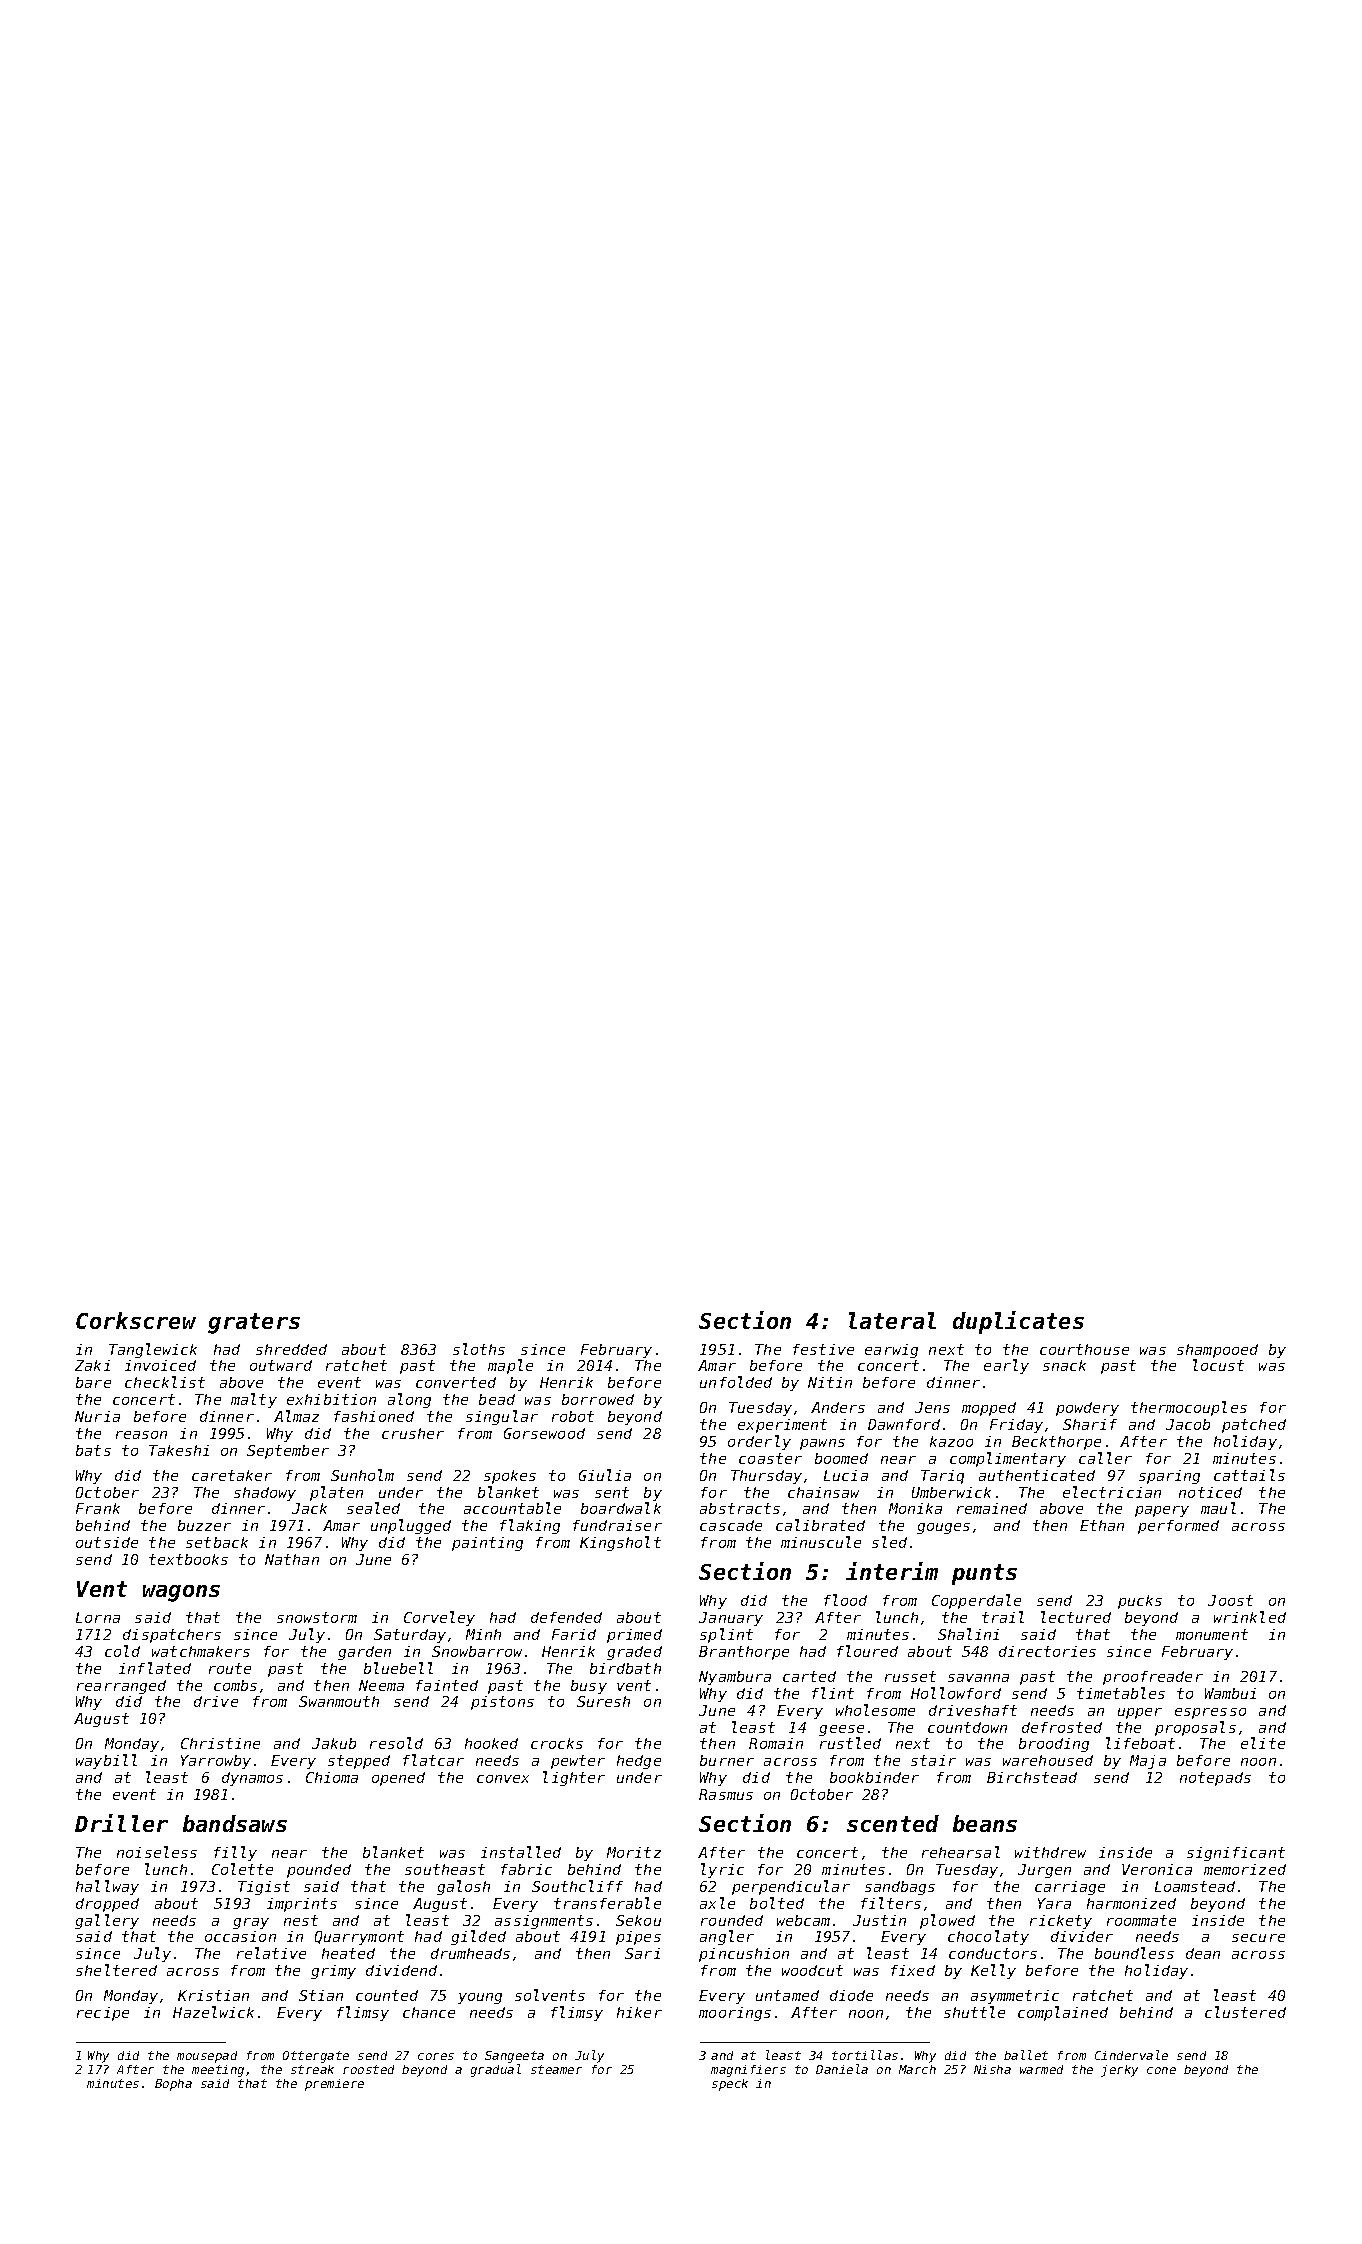 The height and width of the page is (2244, 1362). Describe the element at coordinates (333, 1972) in the page. I see `grimy` at that location.
